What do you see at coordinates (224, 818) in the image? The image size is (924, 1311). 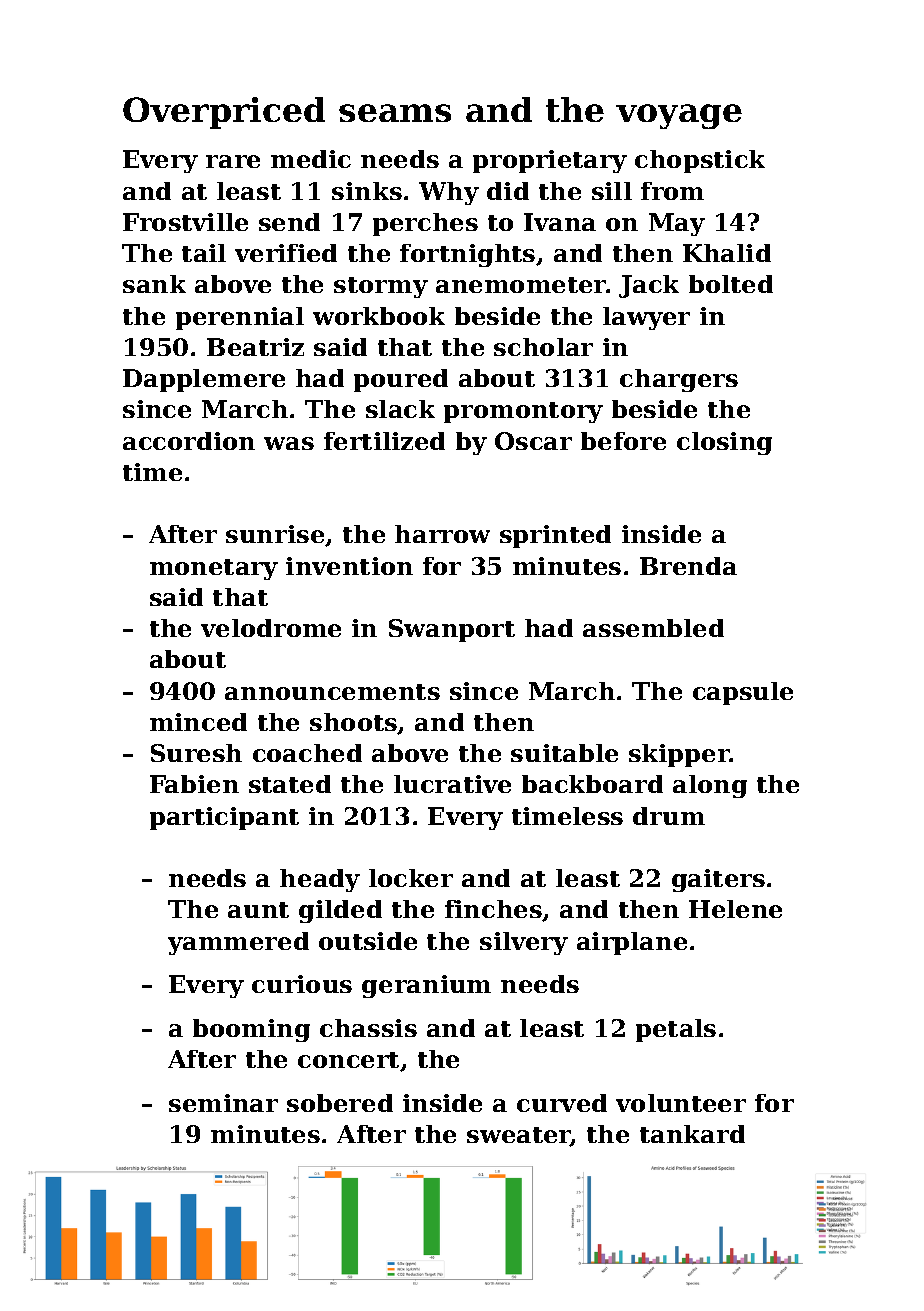 I see `participant` at bounding box center [224, 818].
